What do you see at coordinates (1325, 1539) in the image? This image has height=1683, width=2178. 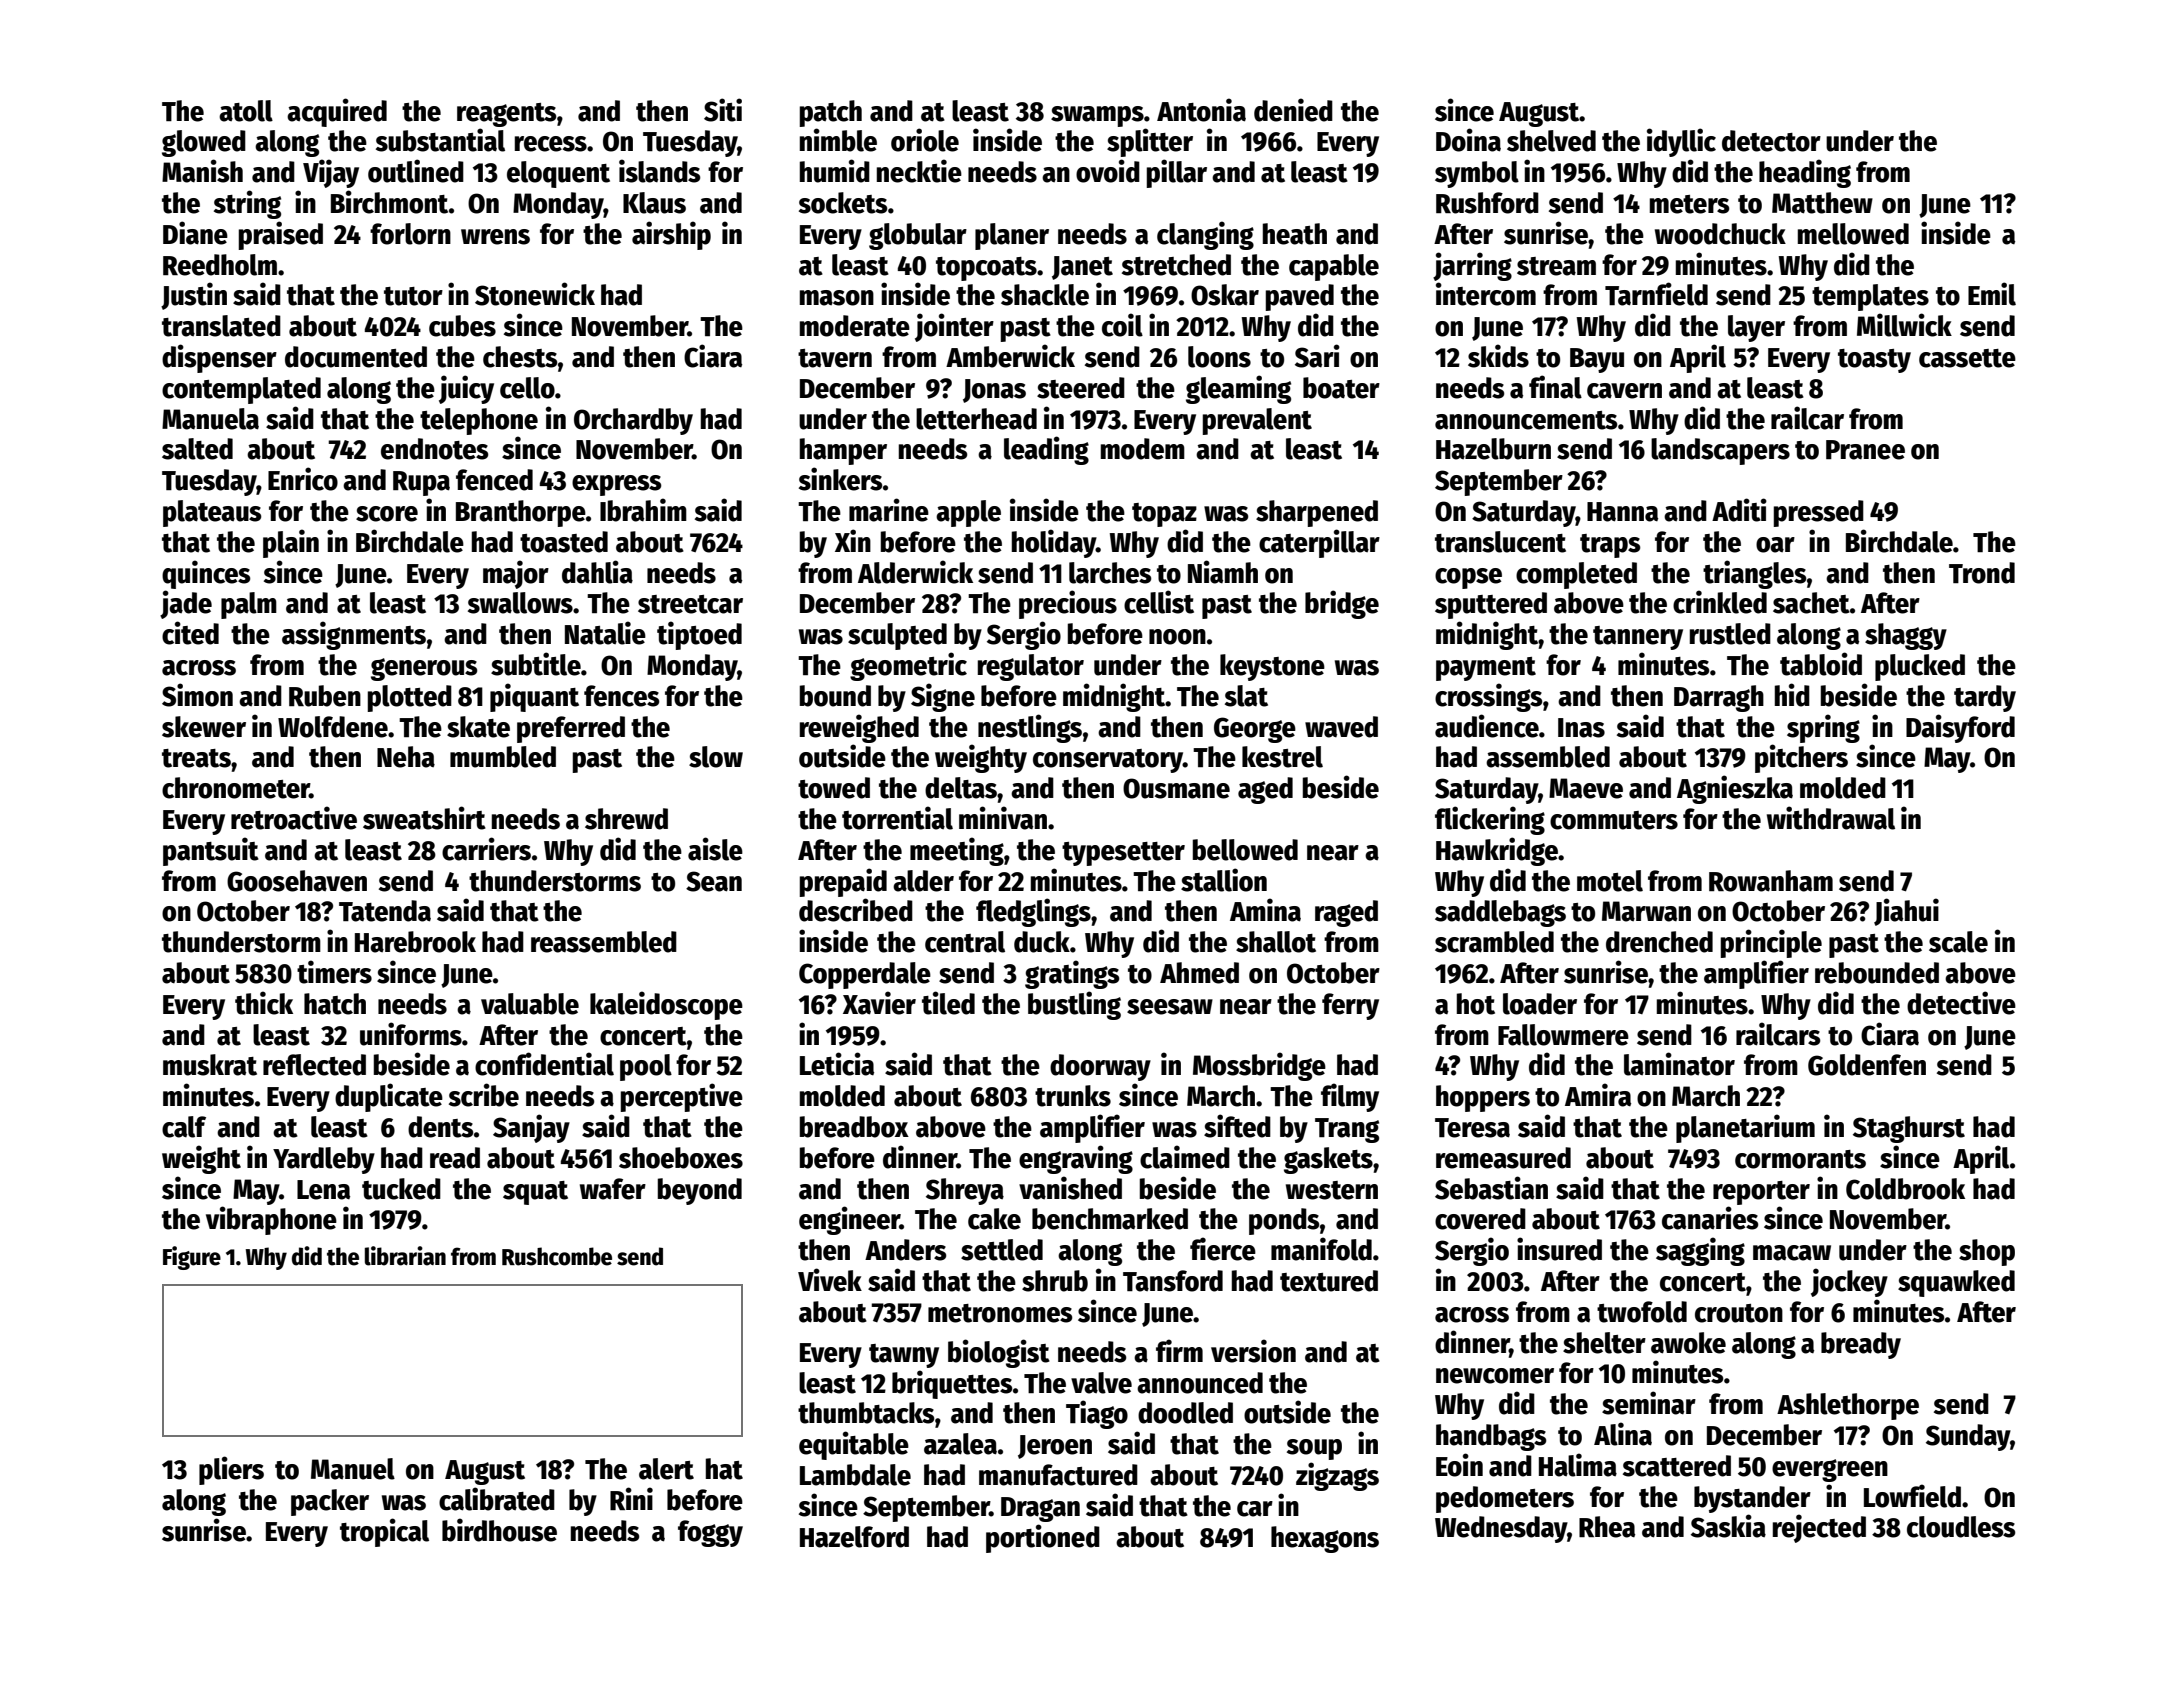 I see `hexagons` at bounding box center [1325, 1539].
